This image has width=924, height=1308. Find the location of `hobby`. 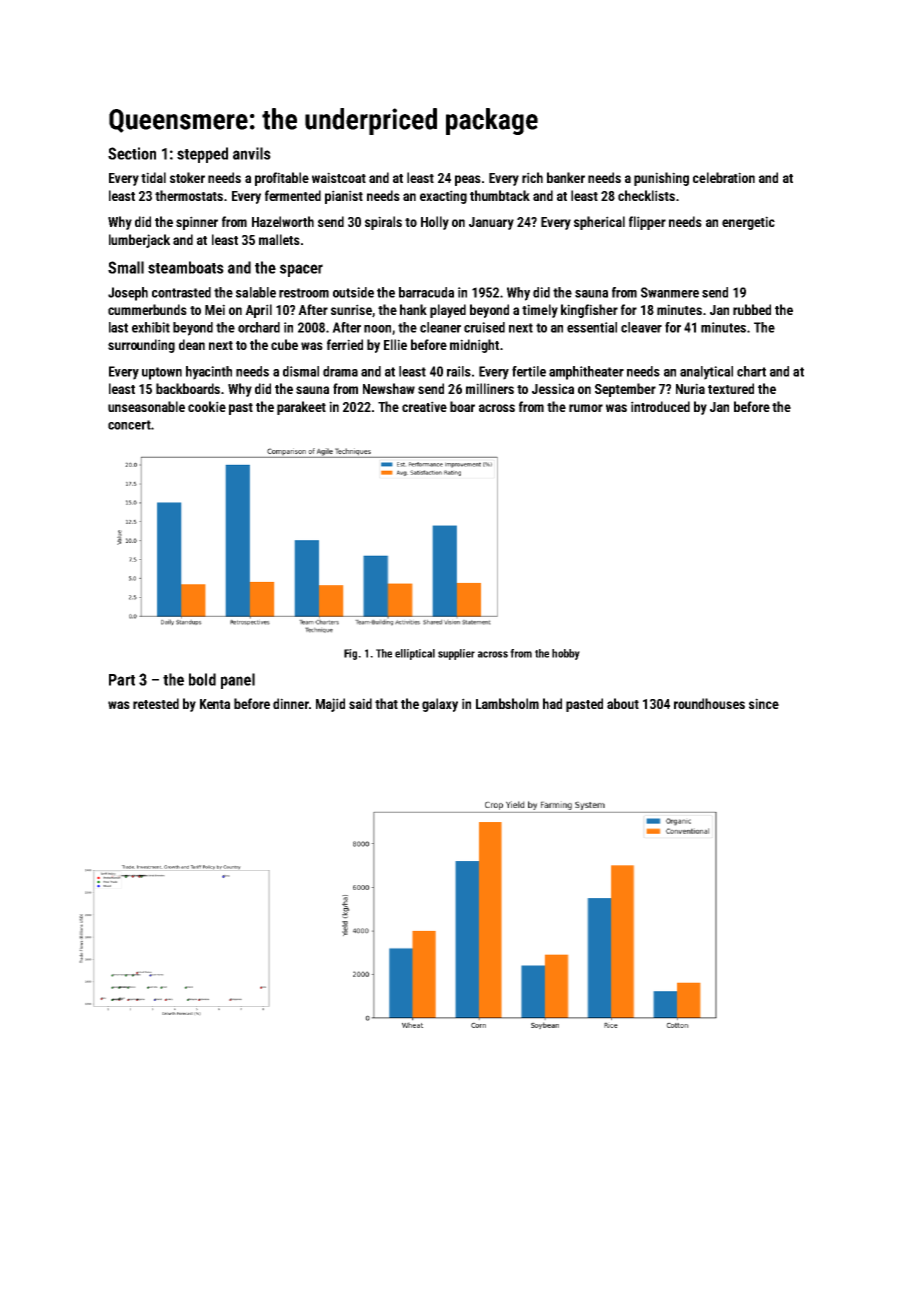

hobby is located at coordinates (566, 654).
